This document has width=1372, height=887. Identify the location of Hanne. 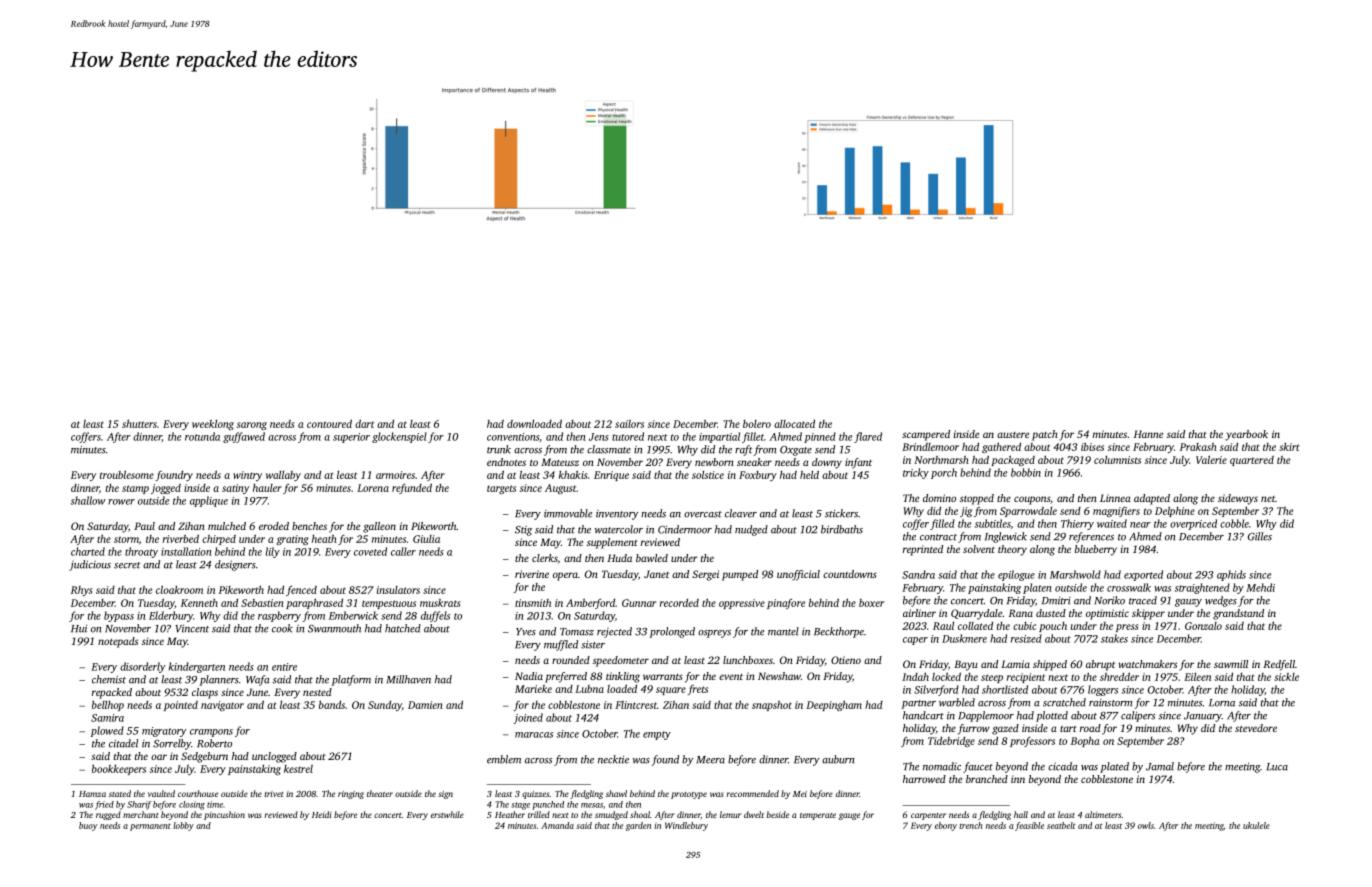
(1148, 434).
